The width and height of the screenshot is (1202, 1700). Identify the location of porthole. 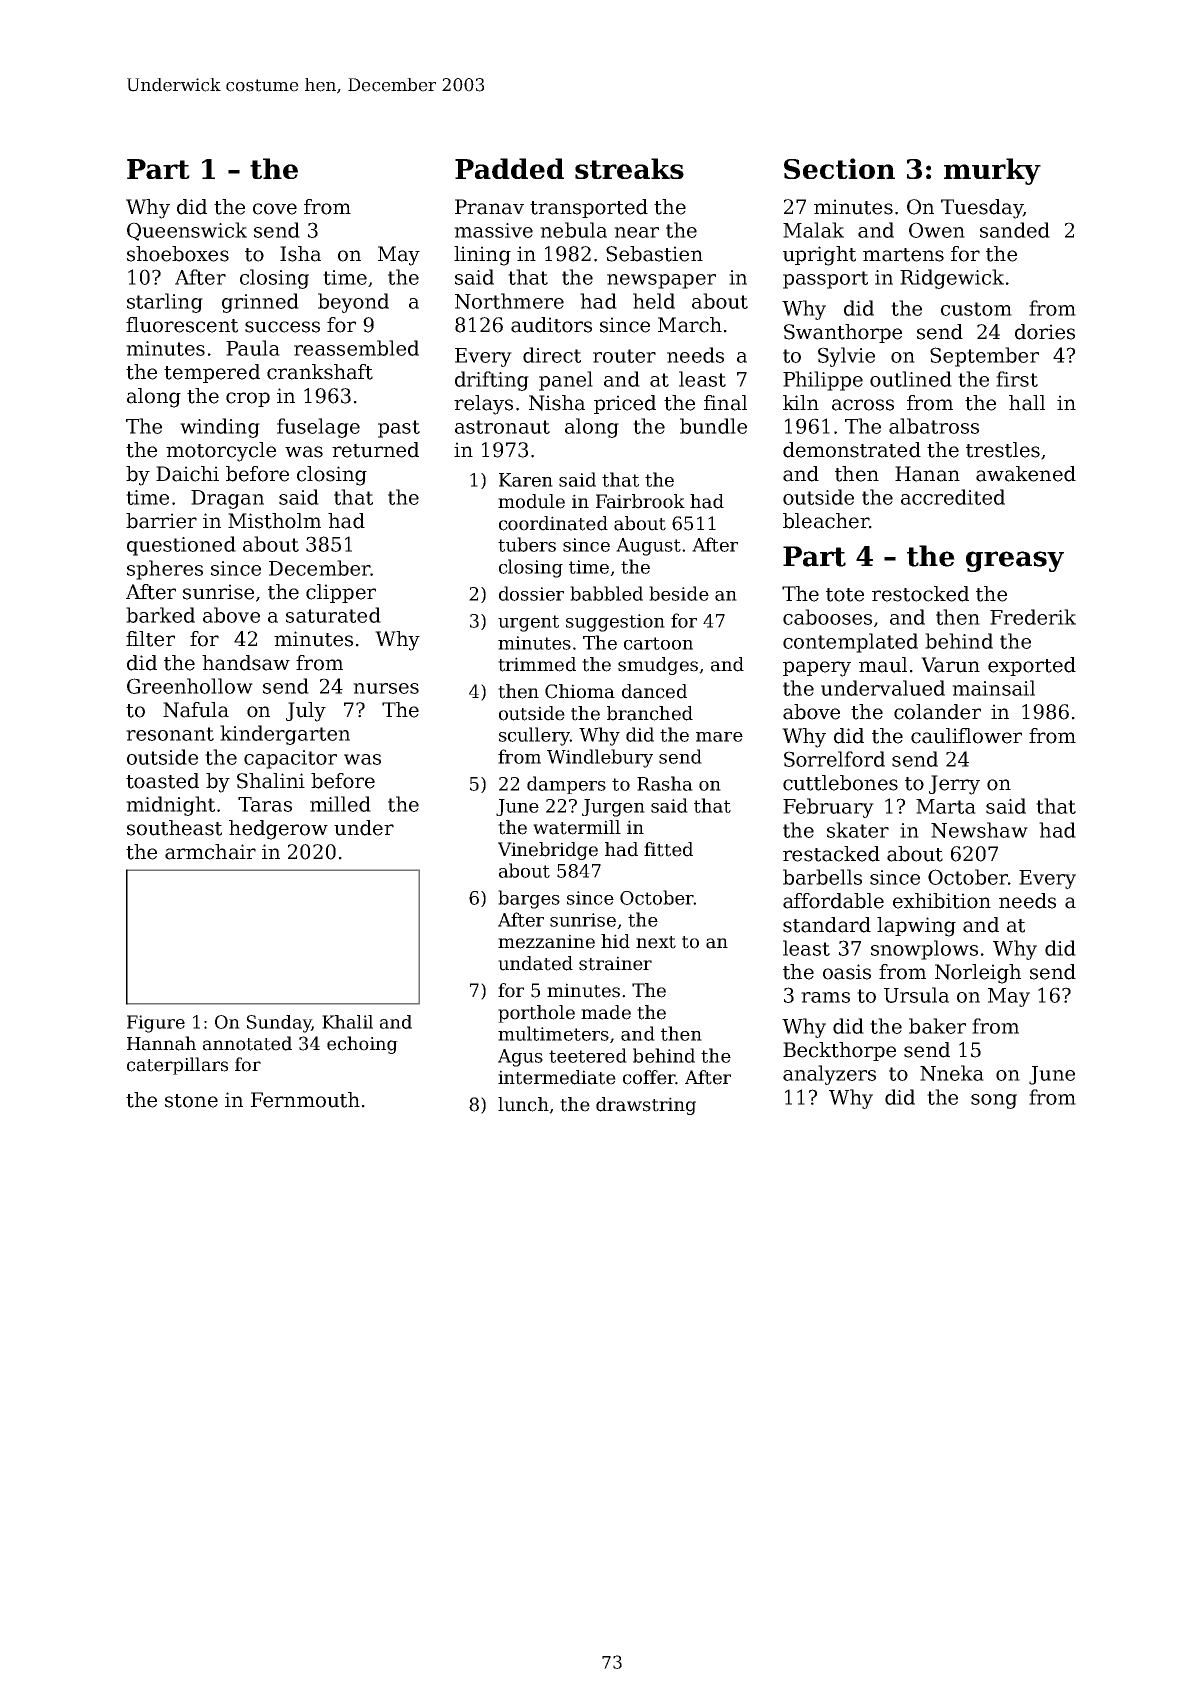
(536, 1014).
